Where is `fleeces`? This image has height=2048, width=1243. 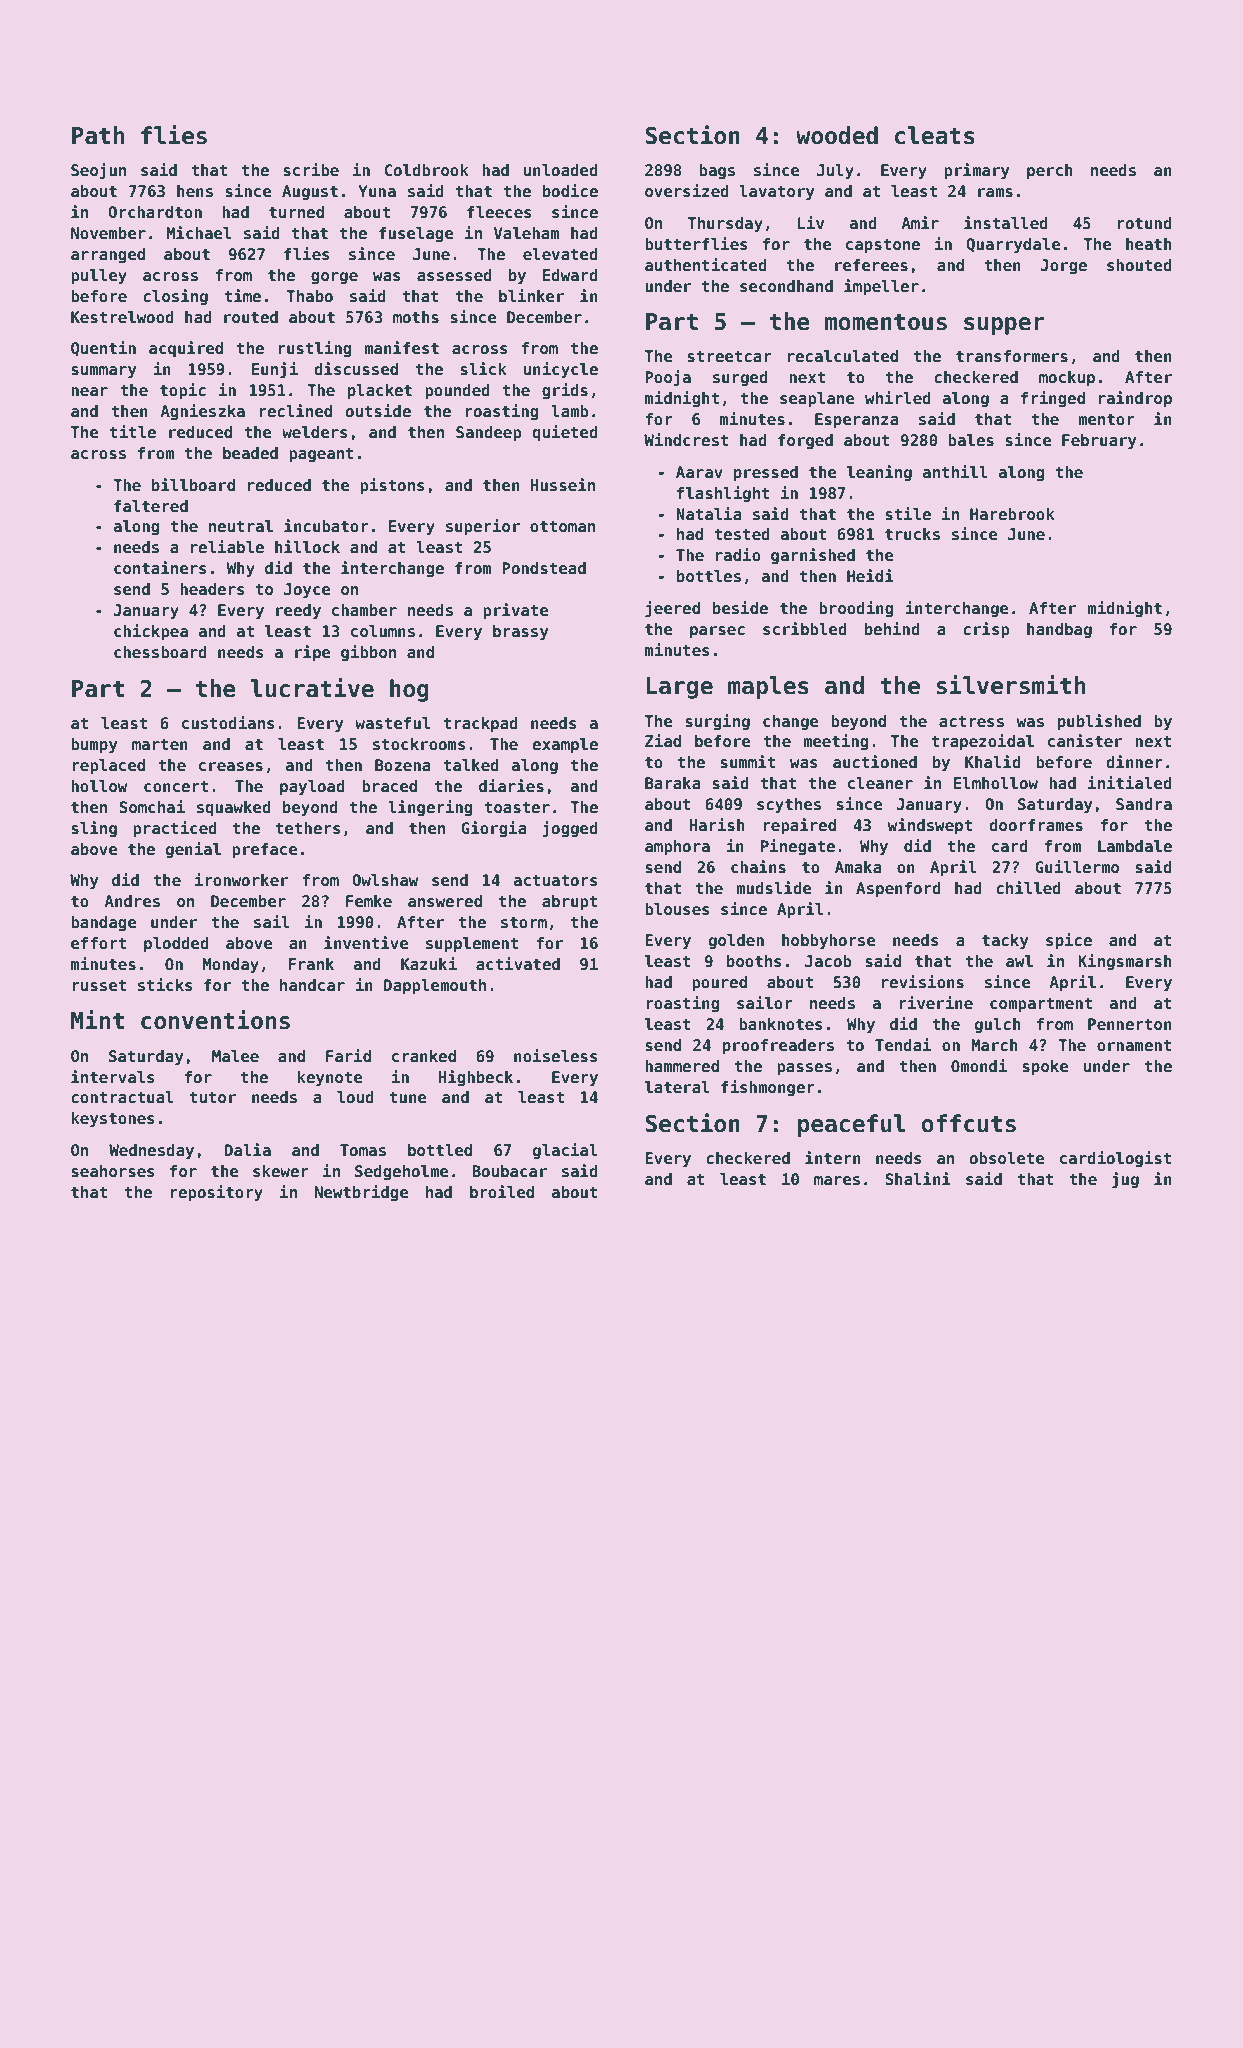 fleeces is located at coordinates (499, 212).
